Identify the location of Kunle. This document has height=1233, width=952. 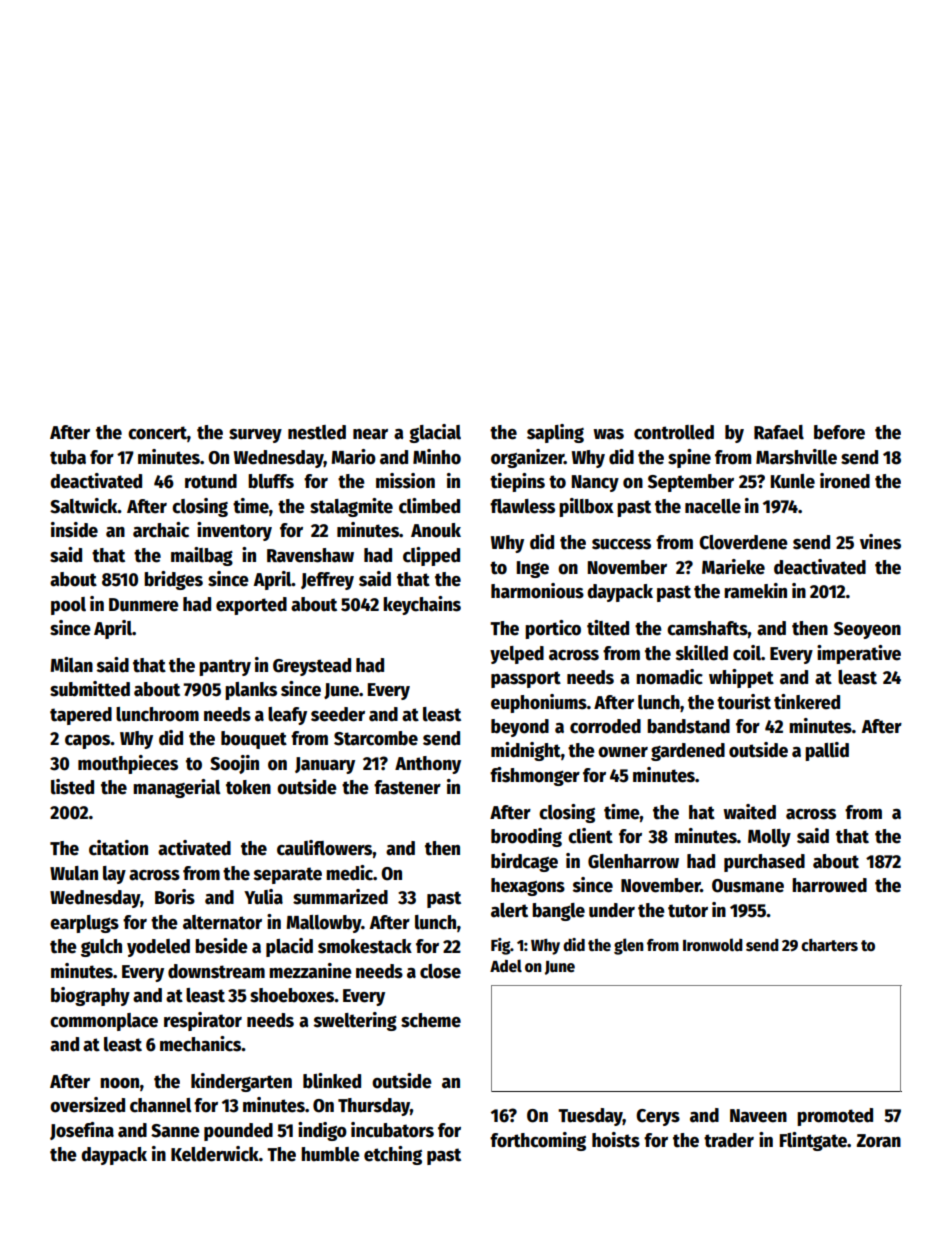
(793, 481).
